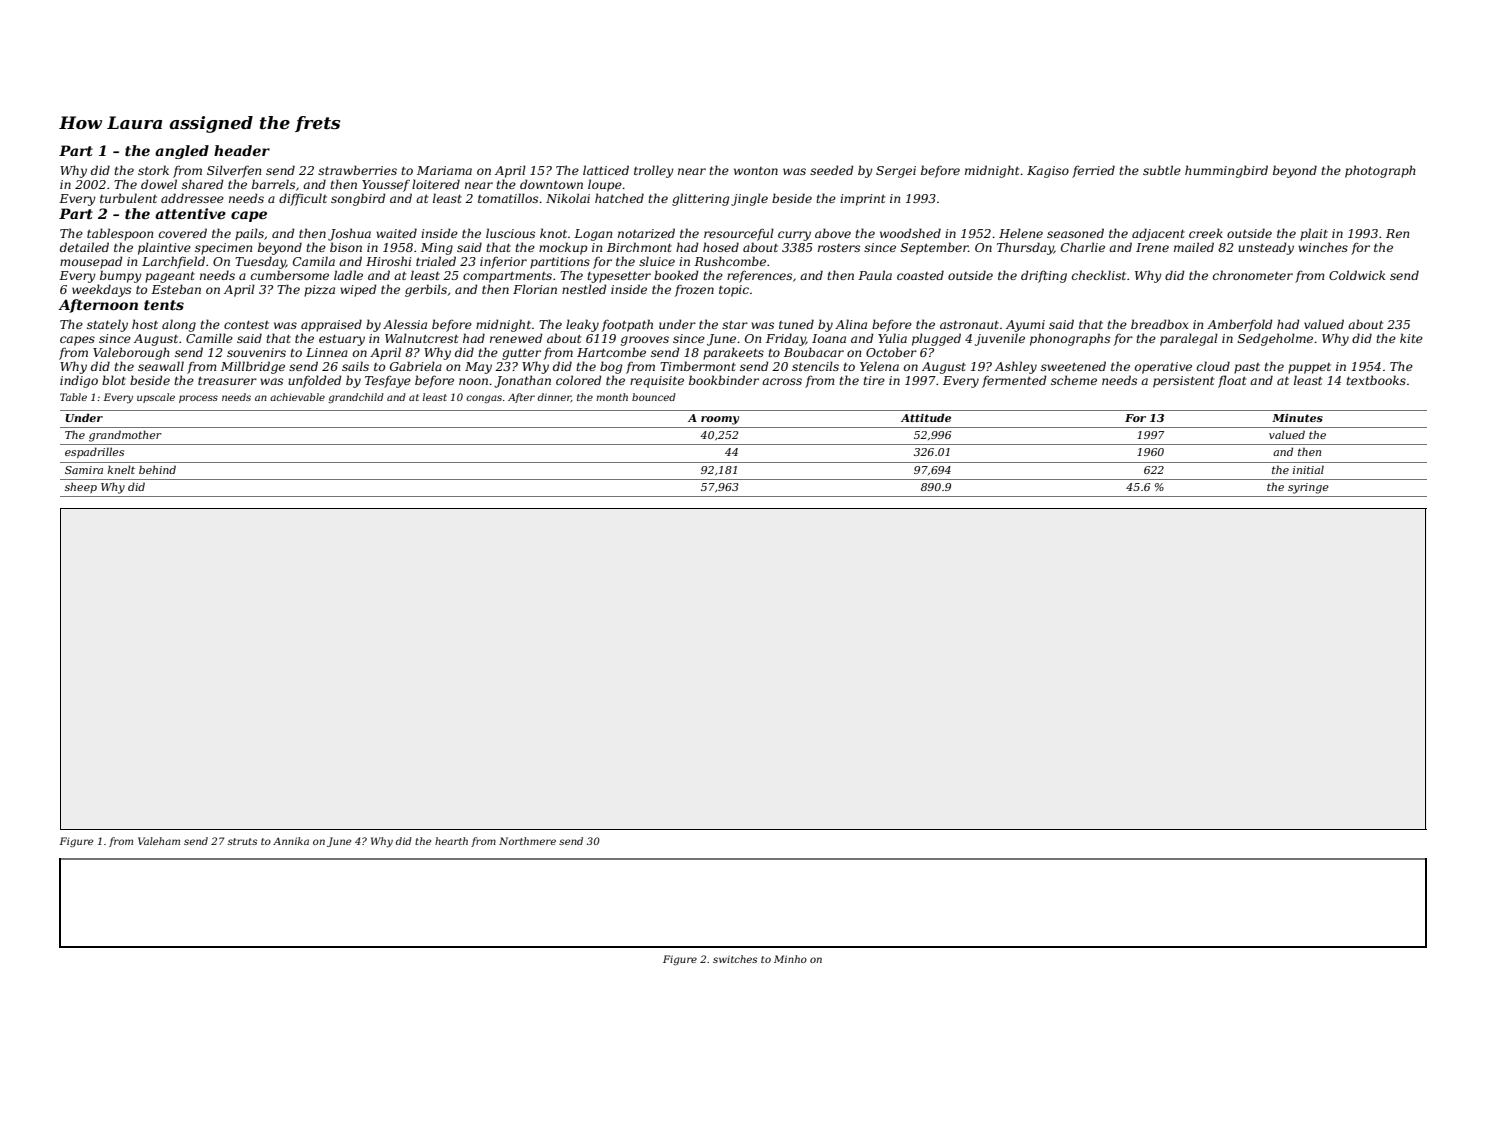 The height and width of the screenshot is (1148, 1486). I want to click on Valeham, so click(159, 841).
